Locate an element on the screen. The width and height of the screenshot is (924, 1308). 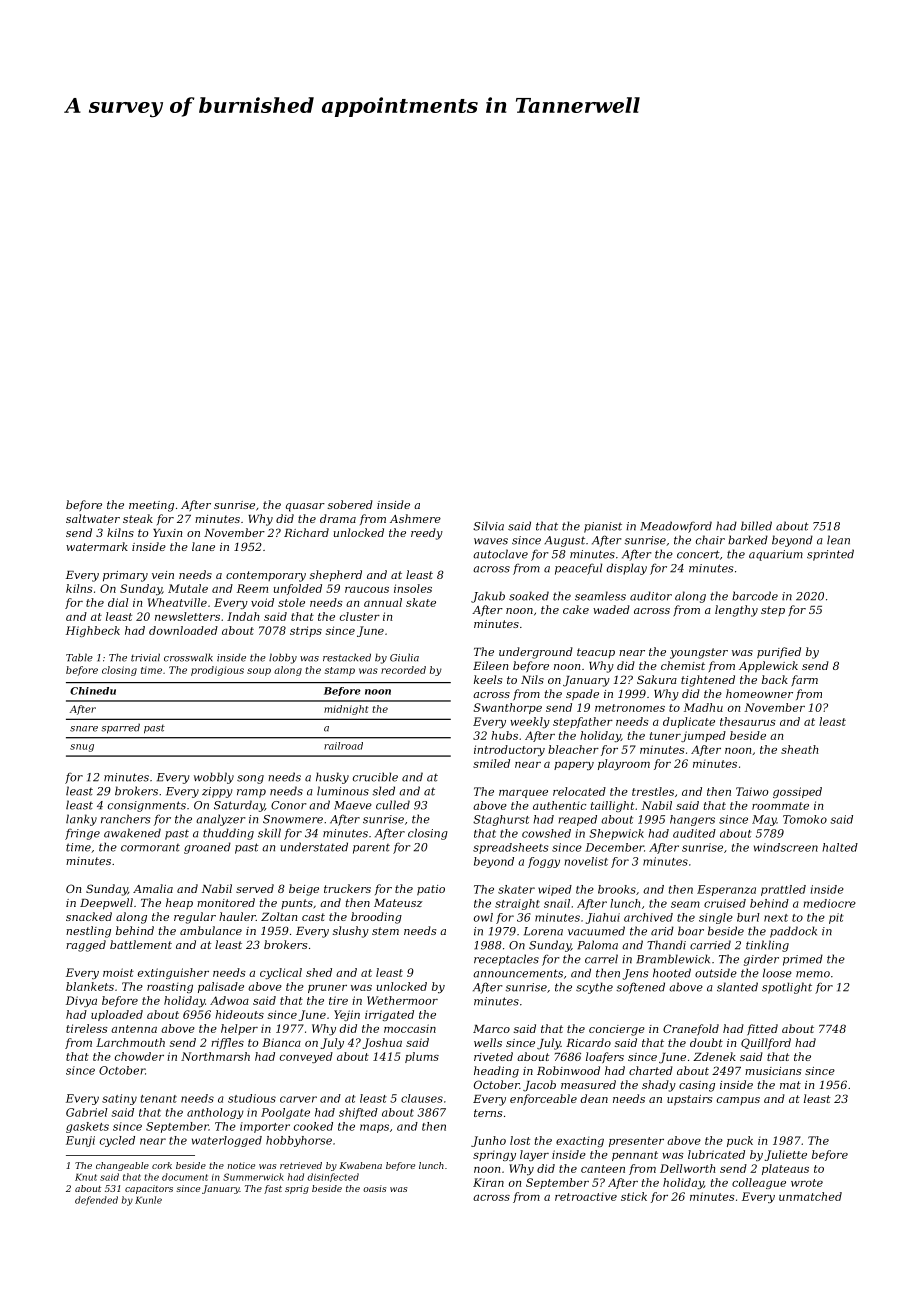
Jakub is located at coordinates (488, 597).
